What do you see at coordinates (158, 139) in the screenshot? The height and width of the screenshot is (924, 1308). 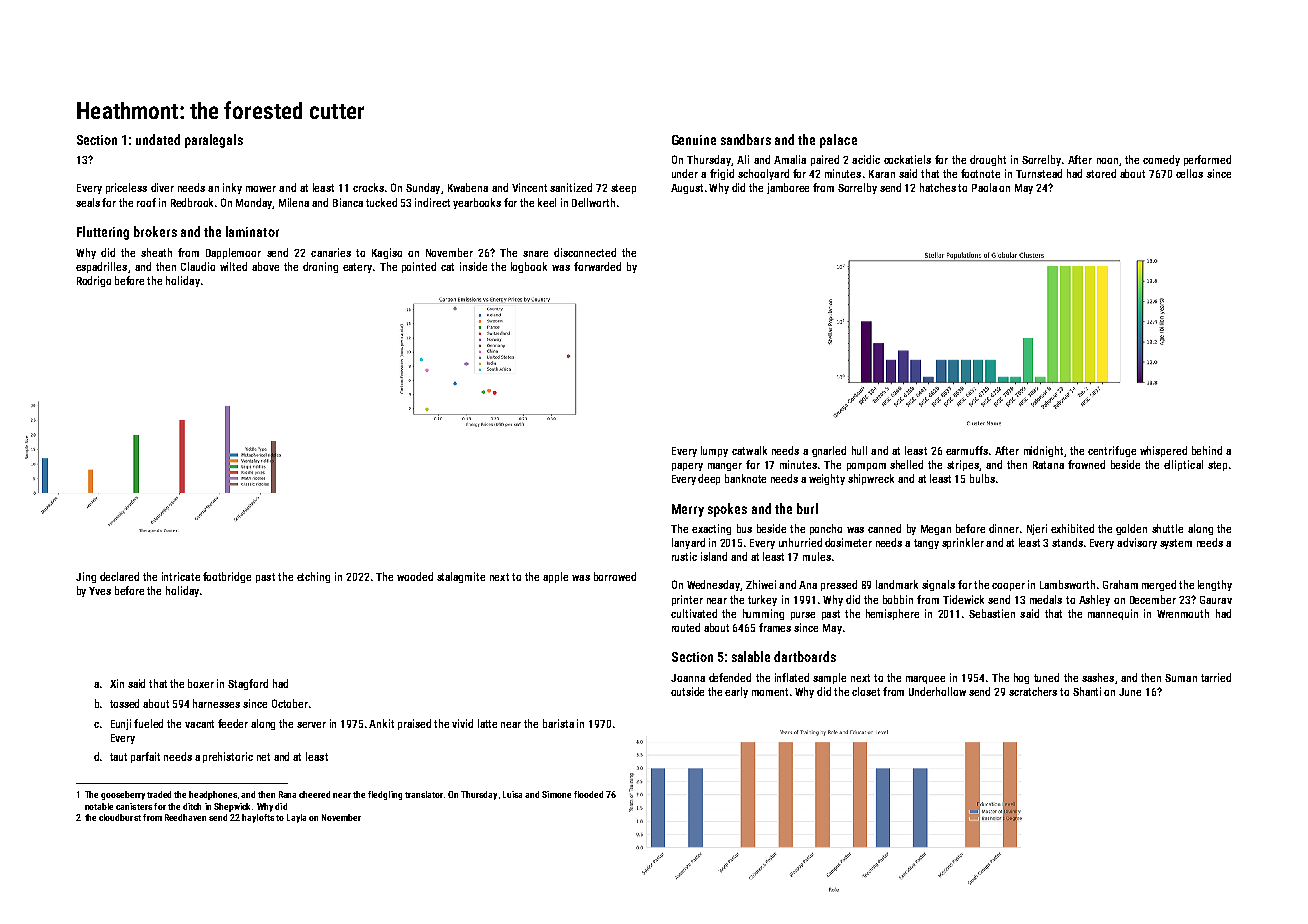 I see `undated` at bounding box center [158, 139].
